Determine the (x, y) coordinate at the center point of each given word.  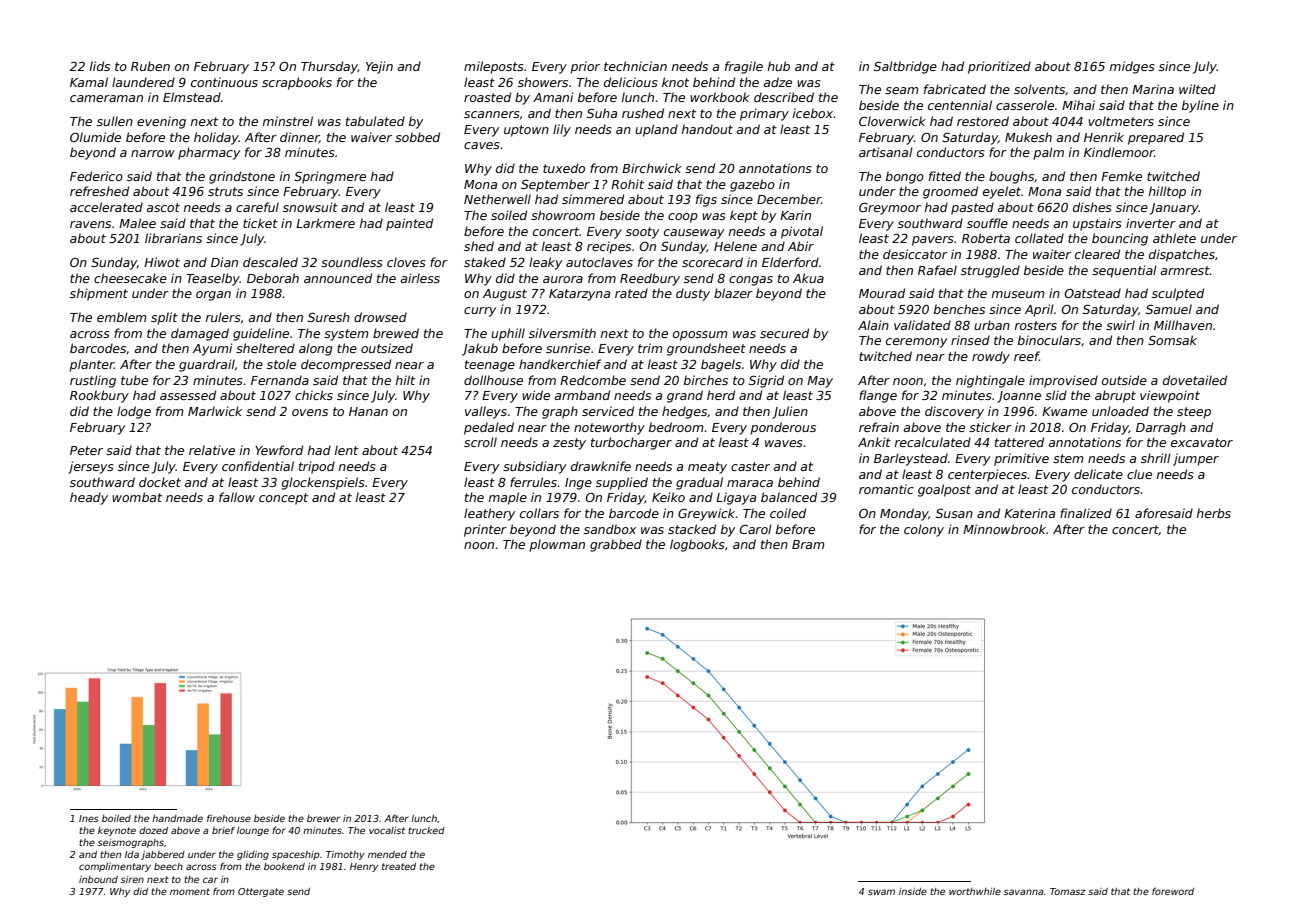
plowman (557, 545)
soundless (352, 262)
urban (992, 325)
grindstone (242, 177)
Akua (808, 278)
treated (399, 866)
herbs (1214, 513)
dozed (153, 830)
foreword (1173, 891)
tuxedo (564, 168)
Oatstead (1092, 293)
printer (485, 530)
